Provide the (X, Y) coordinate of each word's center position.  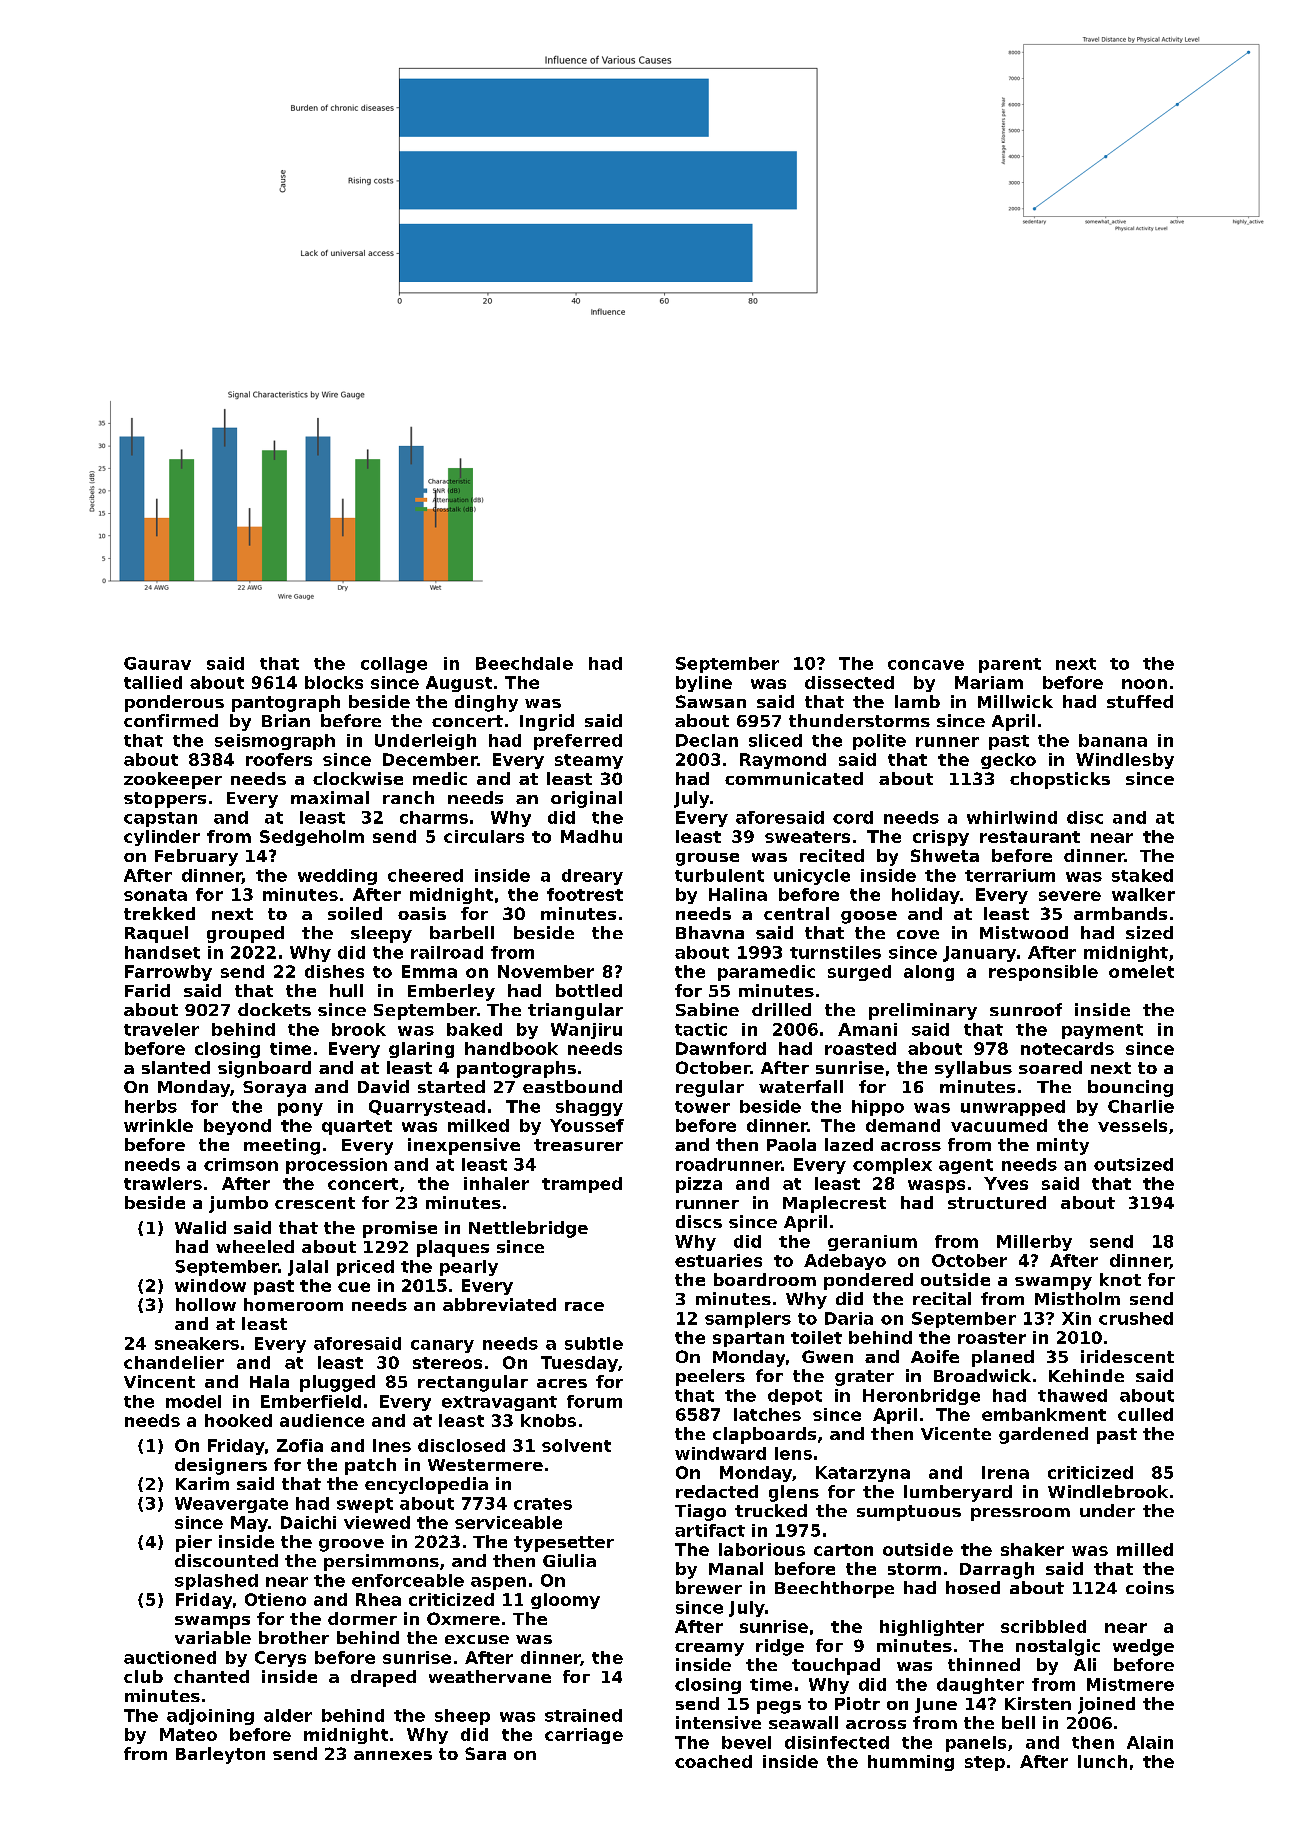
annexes (393, 1755)
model (193, 1401)
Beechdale (524, 663)
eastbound (572, 1086)
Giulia (569, 1560)
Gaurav (157, 663)
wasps (936, 1186)
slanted (176, 1067)
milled (1145, 1549)
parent (1010, 665)
